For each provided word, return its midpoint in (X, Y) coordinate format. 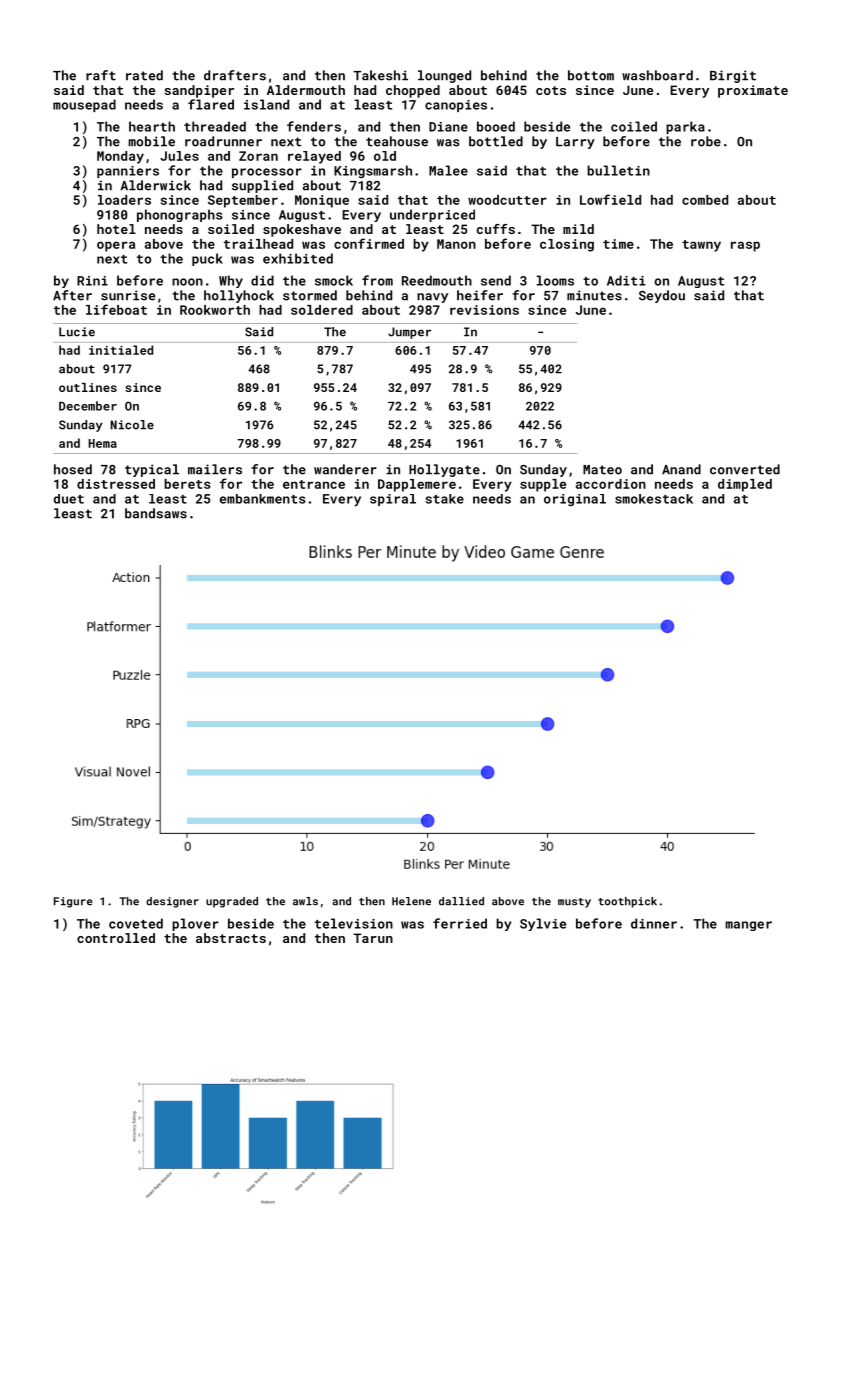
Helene (411, 901)
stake (444, 499)
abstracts (231, 938)
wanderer (345, 469)
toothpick (627, 902)
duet (69, 499)
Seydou (662, 296)
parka (685, 127)
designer (172, 902)
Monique (322, 201)
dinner (654, 923)
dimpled (745, 485)
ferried (460, 923)
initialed (121, 350)
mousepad (84, 105)
